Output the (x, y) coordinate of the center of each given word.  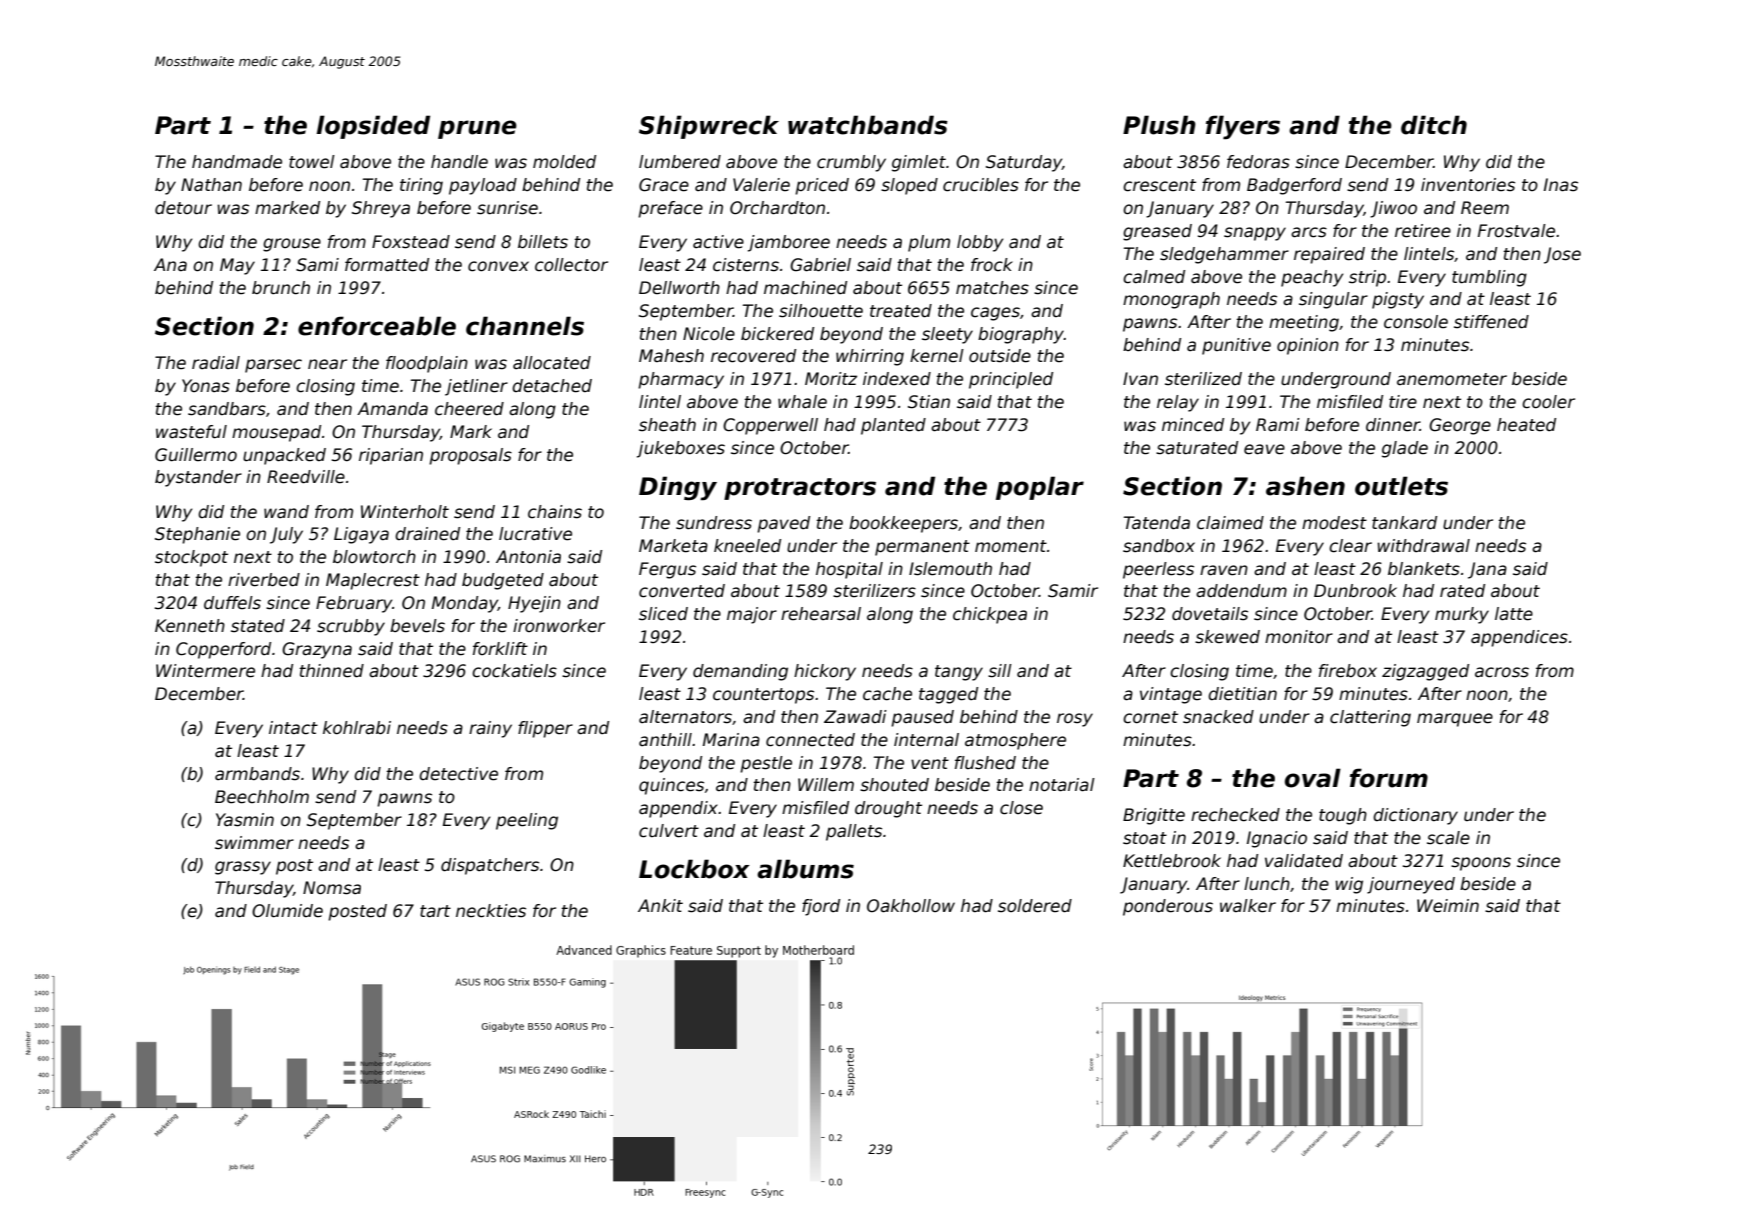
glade (1405, 449)
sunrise (507, 208)
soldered (1035, 906)
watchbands (868, 125)
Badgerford (1294, 186)
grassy (243, 868)
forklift (500, 648)
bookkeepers (903, 524)
